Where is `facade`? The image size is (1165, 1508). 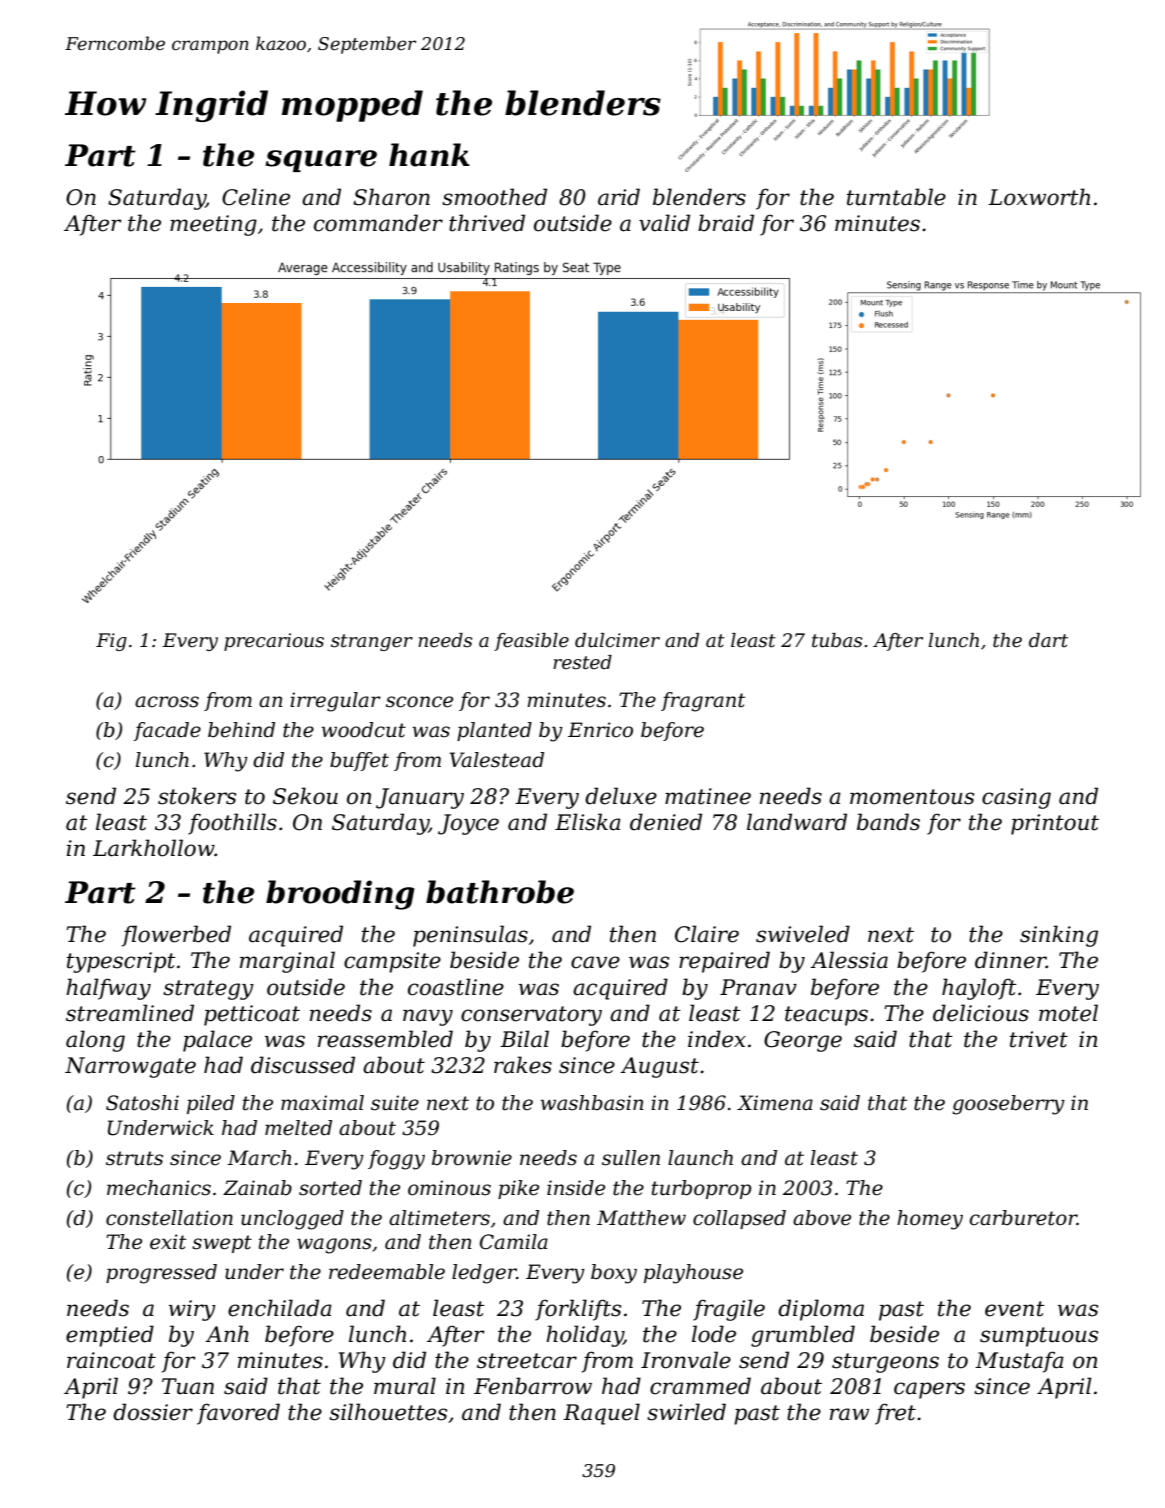 facade is located at coordinates (167, 731).
